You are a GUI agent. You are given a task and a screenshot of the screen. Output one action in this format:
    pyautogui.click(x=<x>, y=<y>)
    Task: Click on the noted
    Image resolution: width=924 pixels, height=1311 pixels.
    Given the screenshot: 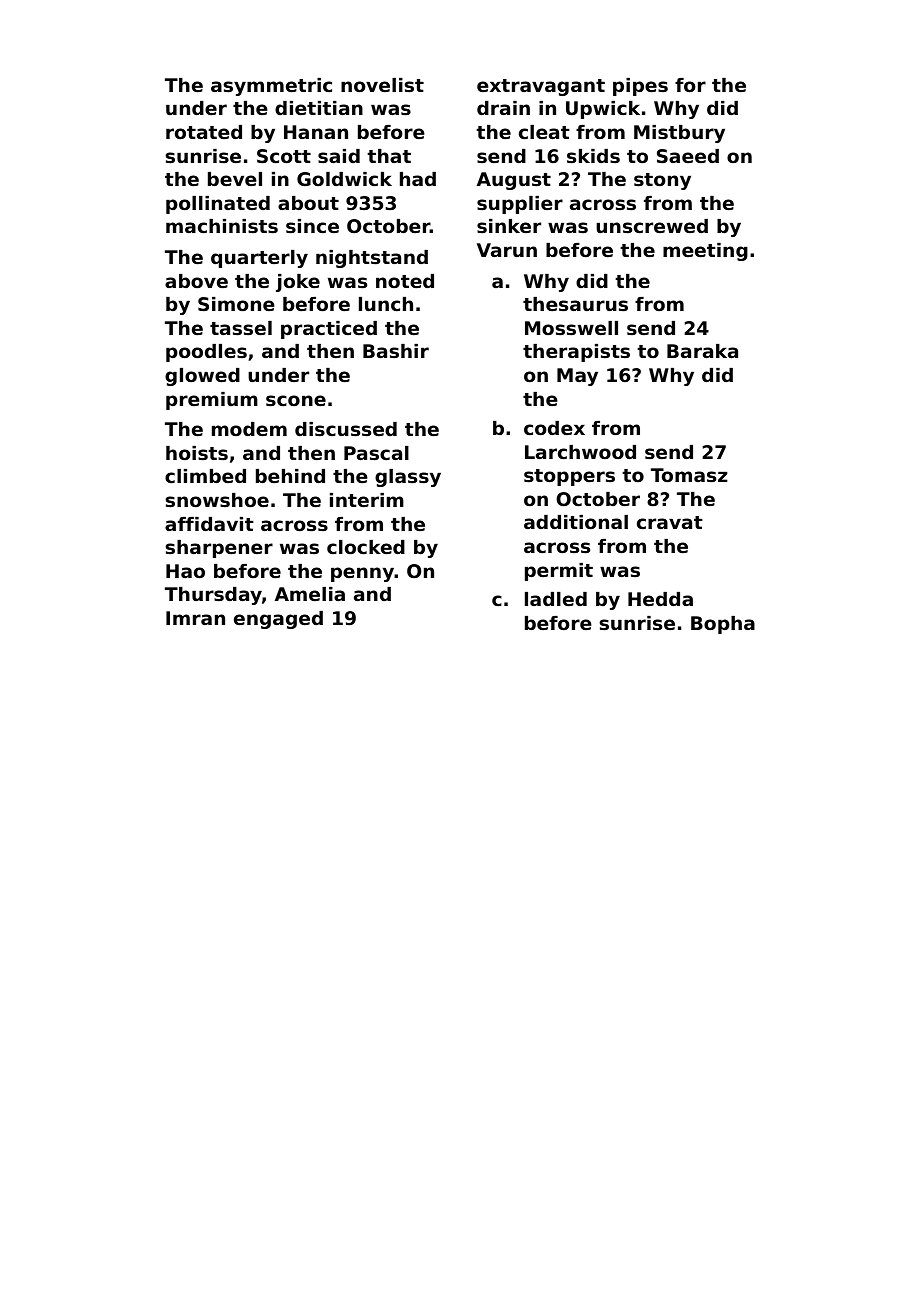 What is the action you would take?
    pyautogui.click(x=405, y=281)
